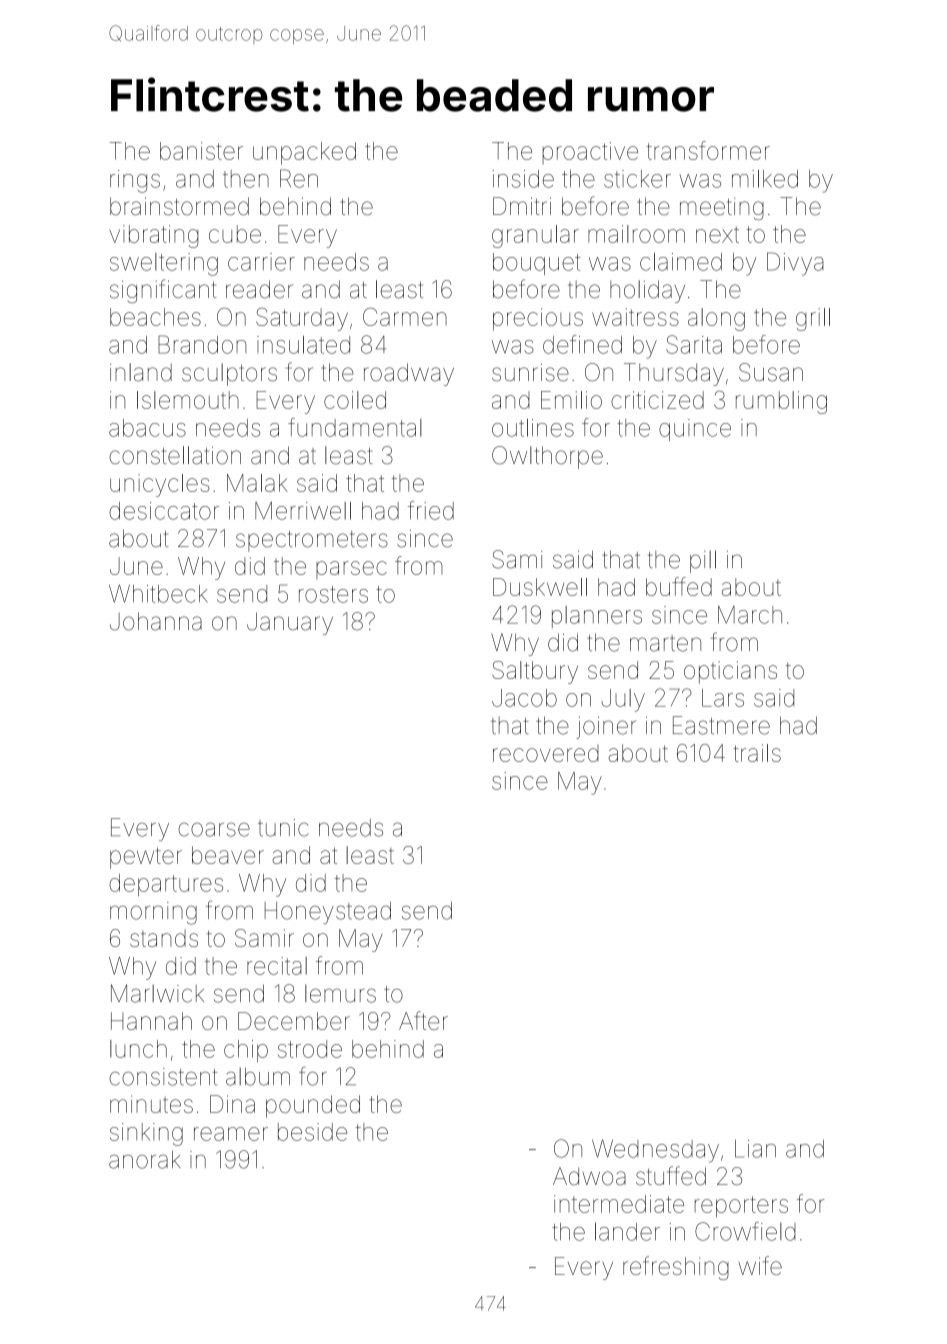 This screenshot has width=947, height=1344. Describe the element at coordinates (708, 150) in the screenshot. I see `transformer` at that location.
